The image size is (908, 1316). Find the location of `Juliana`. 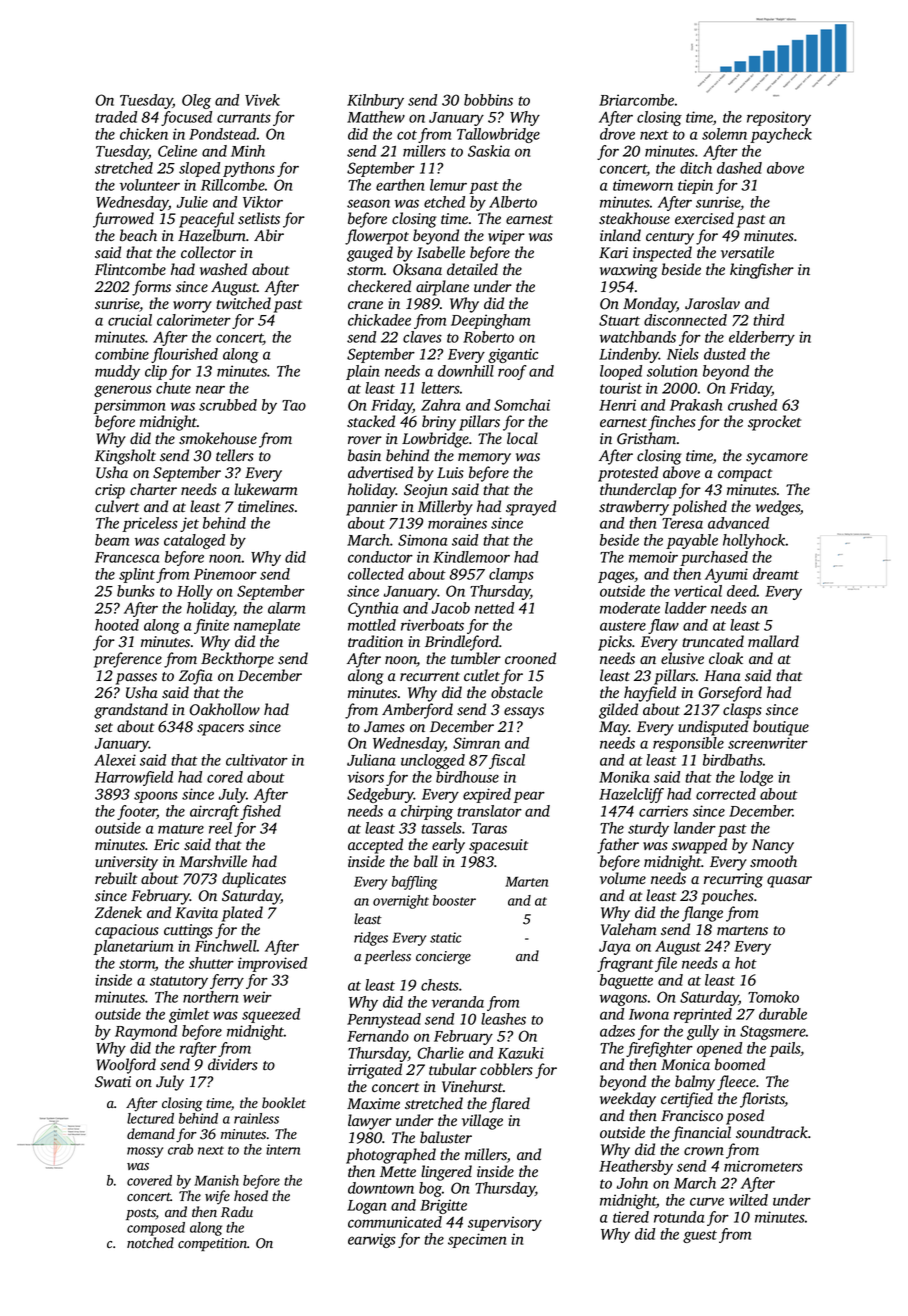

Juliana is located at coordinates (371, 760).
